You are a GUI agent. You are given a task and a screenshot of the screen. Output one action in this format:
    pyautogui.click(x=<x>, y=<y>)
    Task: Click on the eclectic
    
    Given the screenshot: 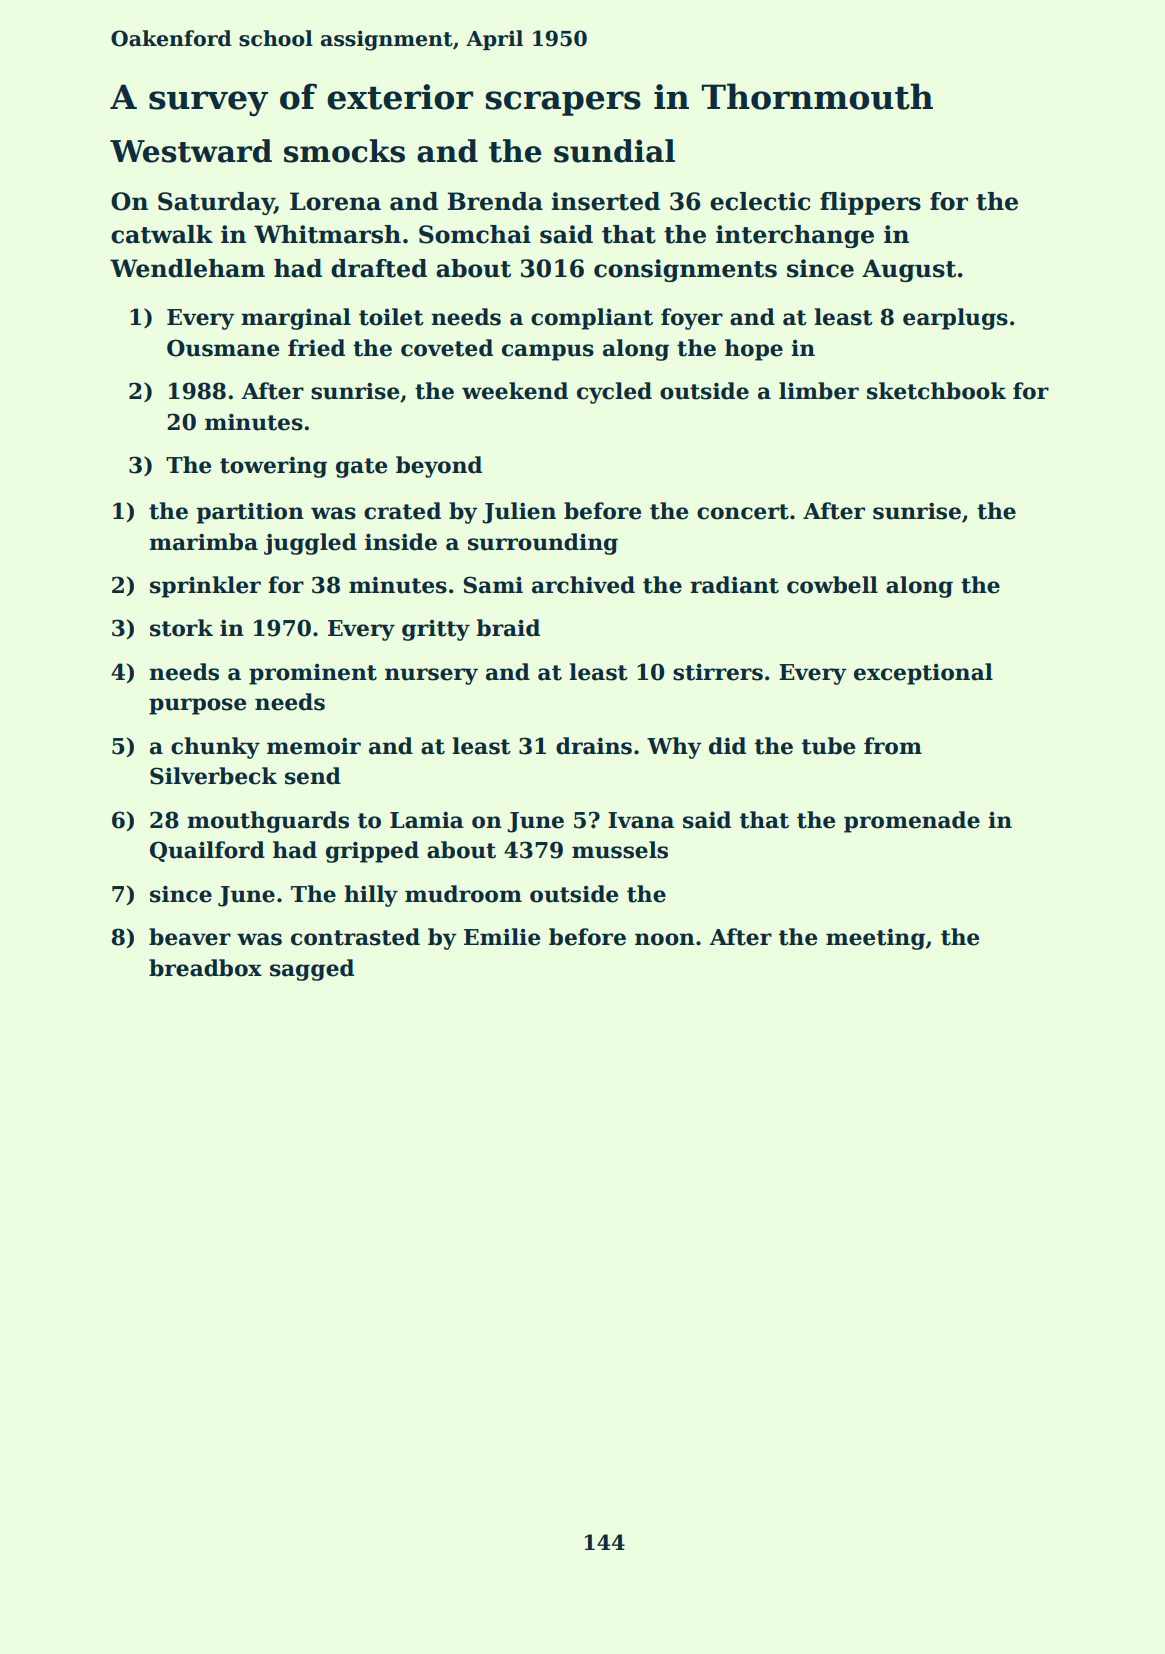 What is the action you would take?
    pyautogui.click(x=760, y=201)
